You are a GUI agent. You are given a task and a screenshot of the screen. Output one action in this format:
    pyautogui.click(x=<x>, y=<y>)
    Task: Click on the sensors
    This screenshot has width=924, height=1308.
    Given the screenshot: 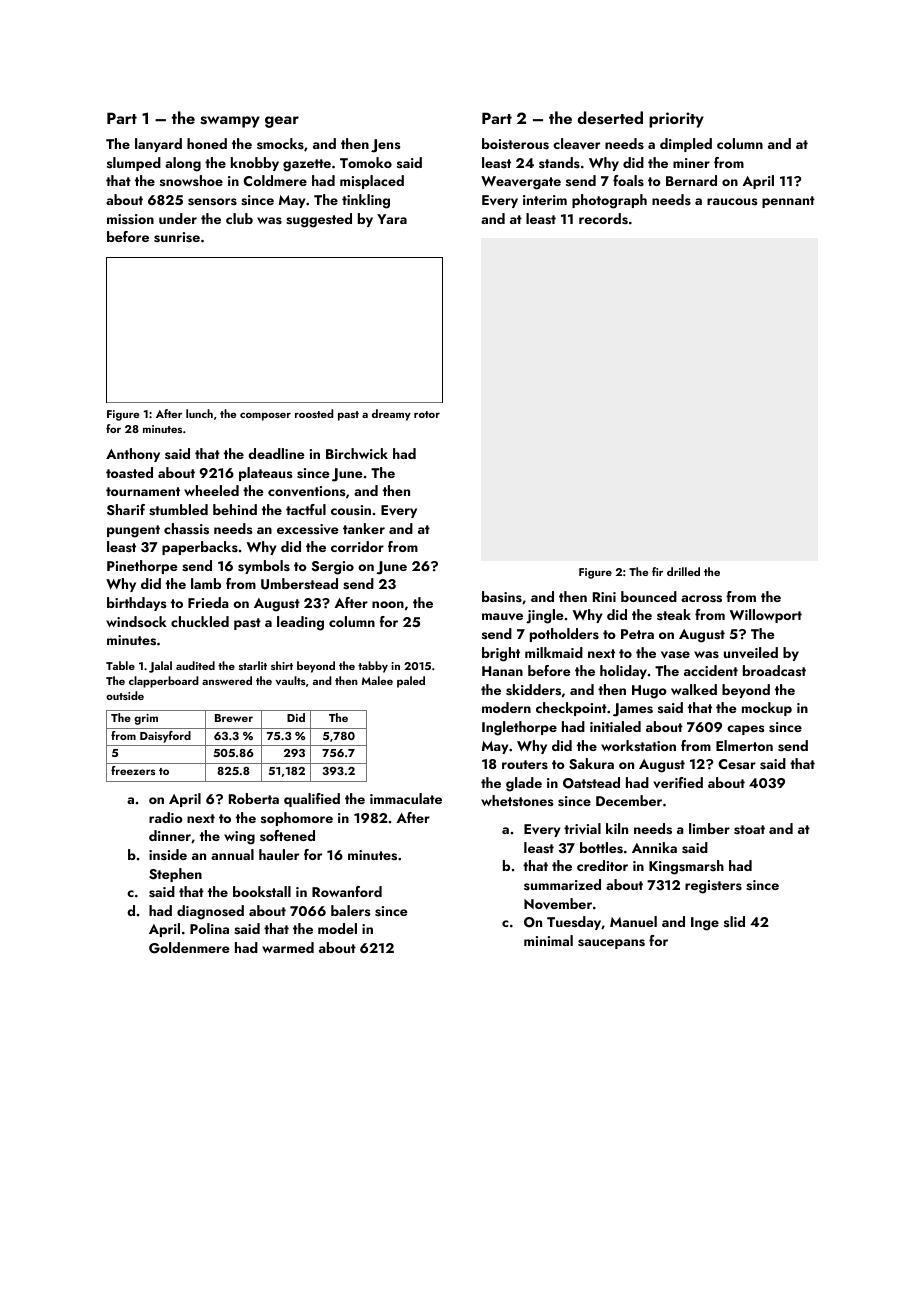 What is the action you would take?
    pyautogui.click(x=212, y=202)
